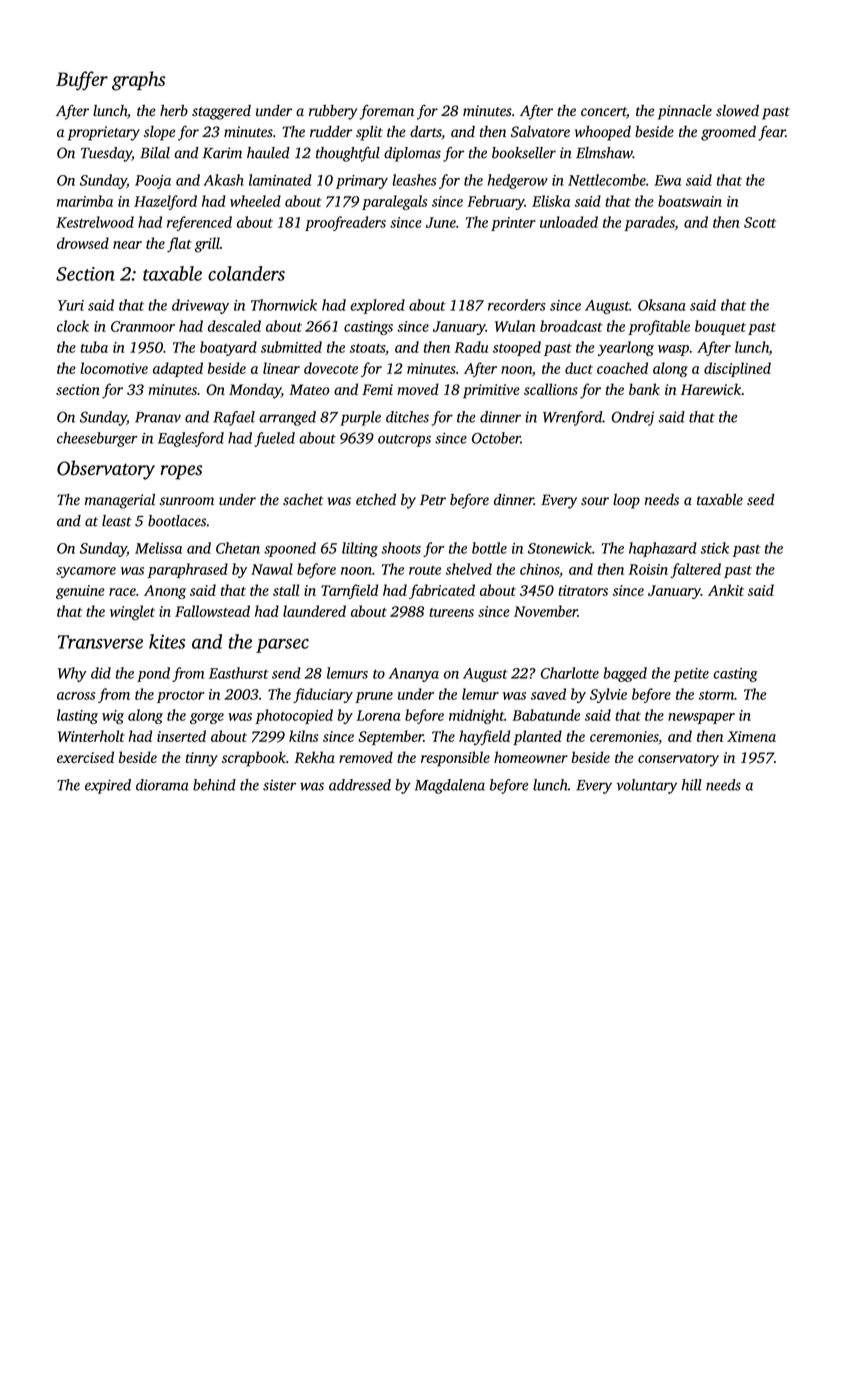 This screenshot has height=1400, width=849. Describe the element at coordinates (737, 111) in the screenshot. I see `slowed` at that location.
